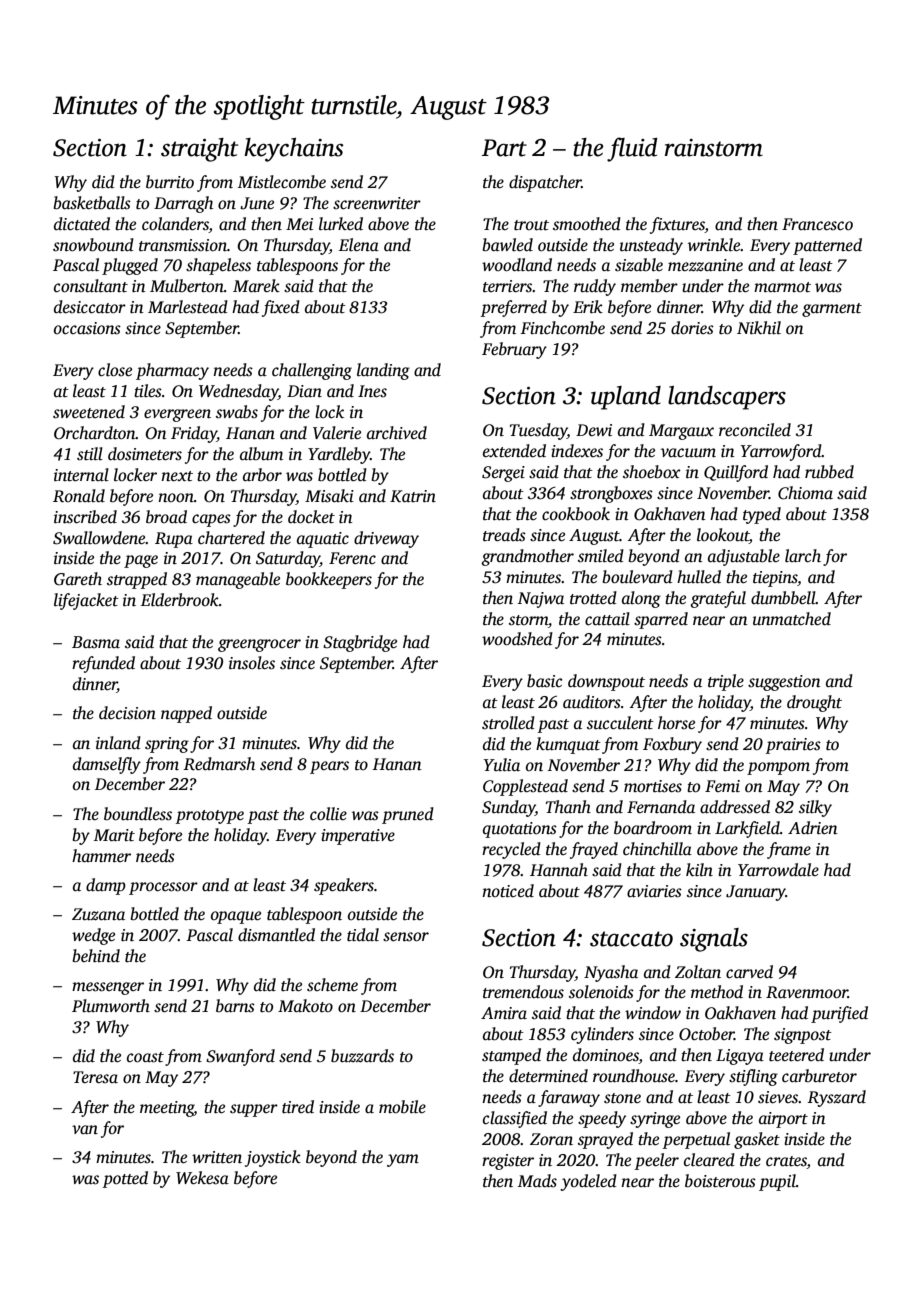 This image has height=1314, width=924. Describe the element at coordinates (588, 306) in the image. I see `Erik` at that location.
